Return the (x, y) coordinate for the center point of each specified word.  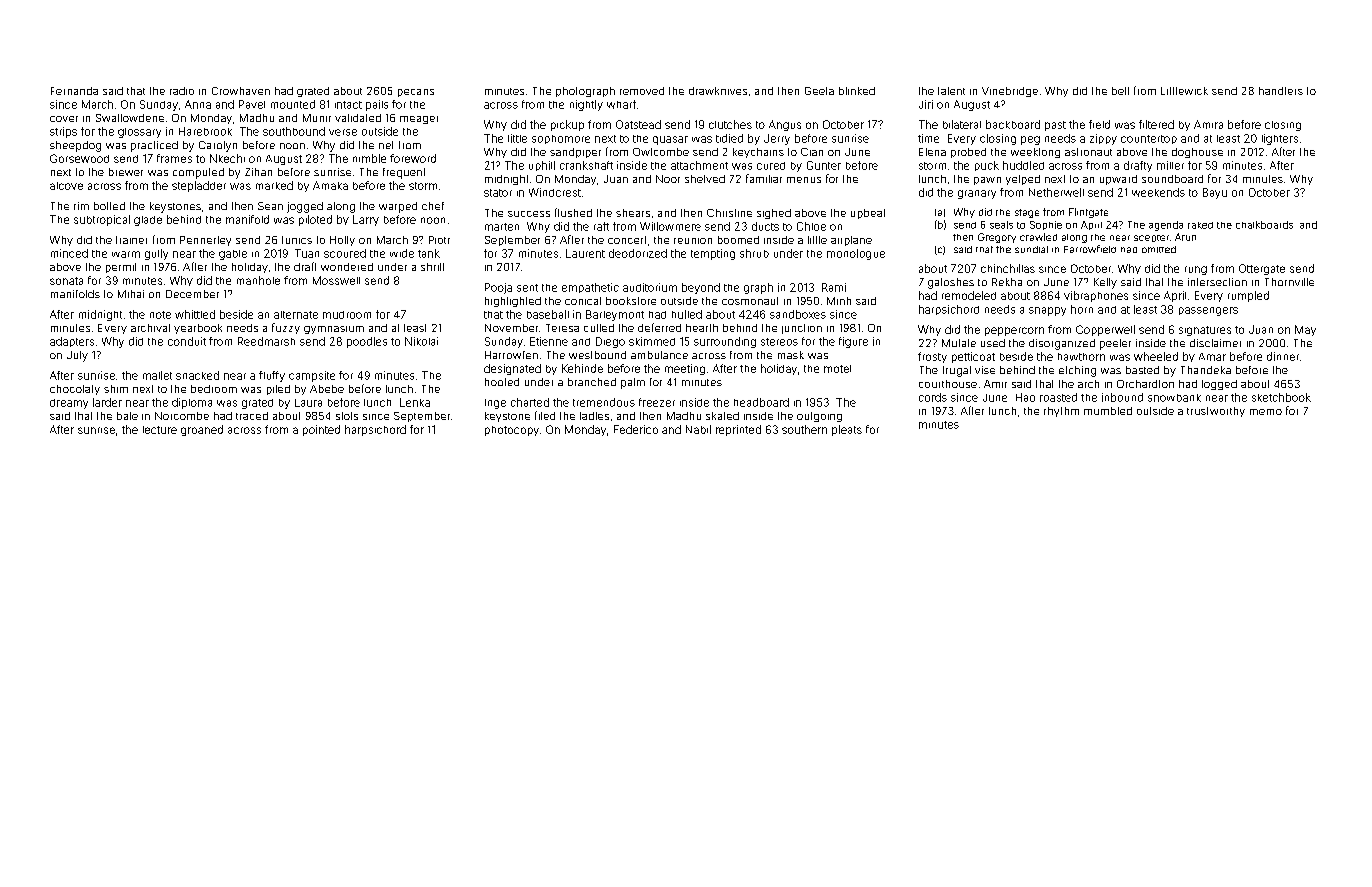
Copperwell (1105, 330)
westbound (597, 355)
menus (804, 180)
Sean (270, 206)
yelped (1023, 180)
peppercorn (1014, 331)
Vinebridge (1010, 92)
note (160, 315)
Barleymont (615, 315)
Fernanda (74, 91)
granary (977, 194)
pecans (416, 93)
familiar (764, 178)
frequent (404, 173)
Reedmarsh (266, 341)
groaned (202, 430)
